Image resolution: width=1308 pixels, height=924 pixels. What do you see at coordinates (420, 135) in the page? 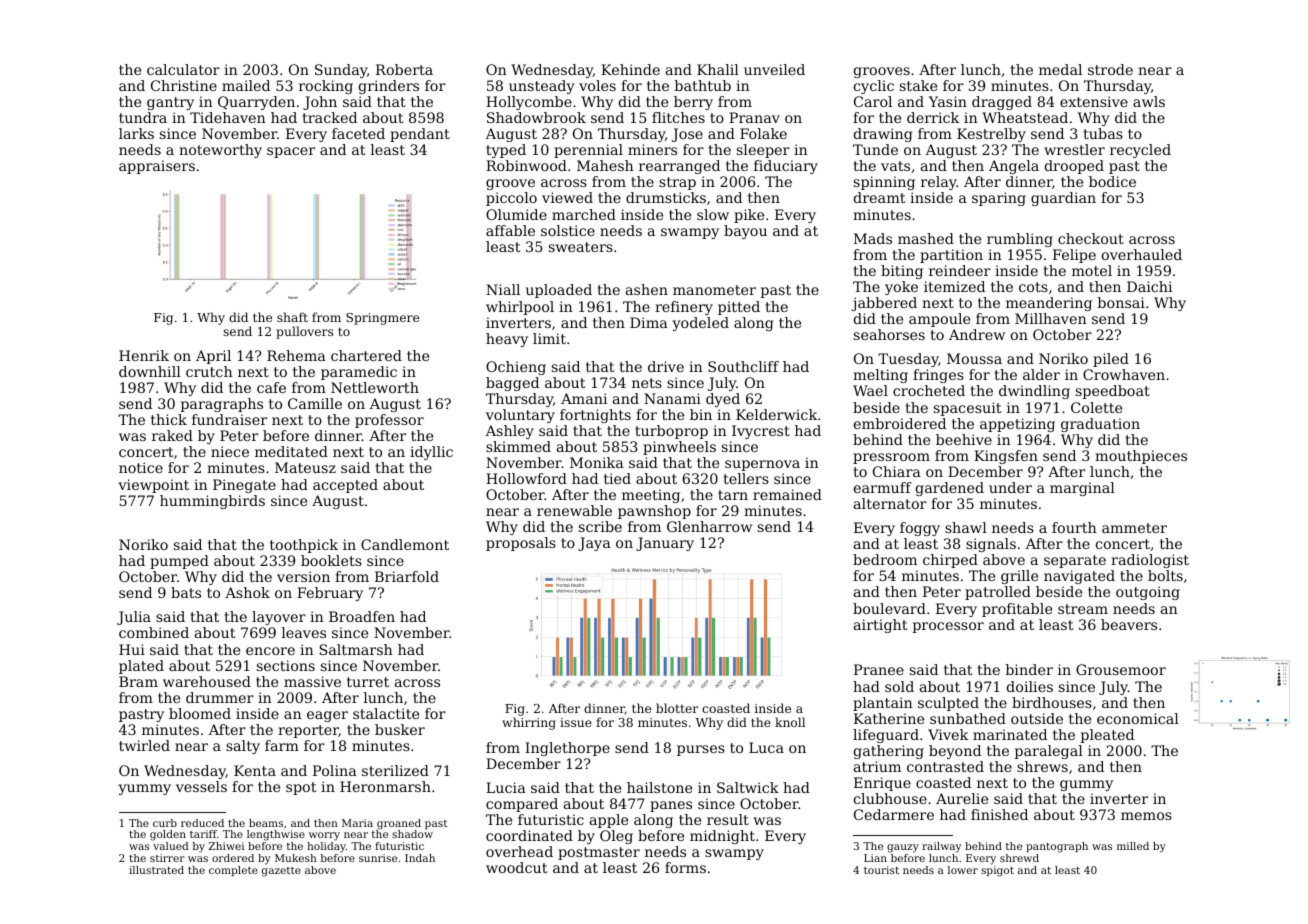
I see `pendant` at bounding box center [420, 135].
